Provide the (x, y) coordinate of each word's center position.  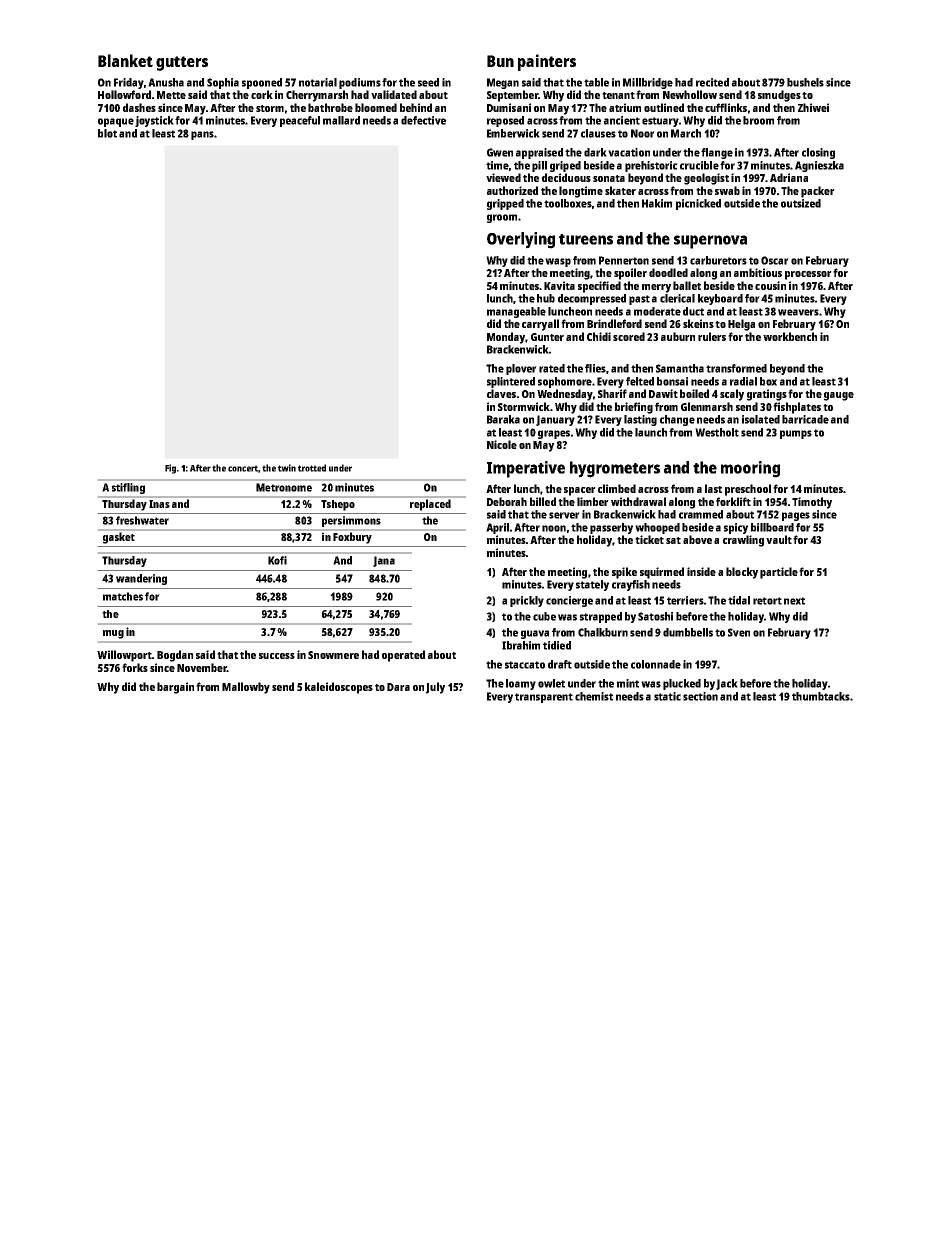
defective (423, 120)
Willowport (124, 656)
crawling (743, 541)
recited (712, 82)
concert (243, 468)
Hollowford (124, 94)
